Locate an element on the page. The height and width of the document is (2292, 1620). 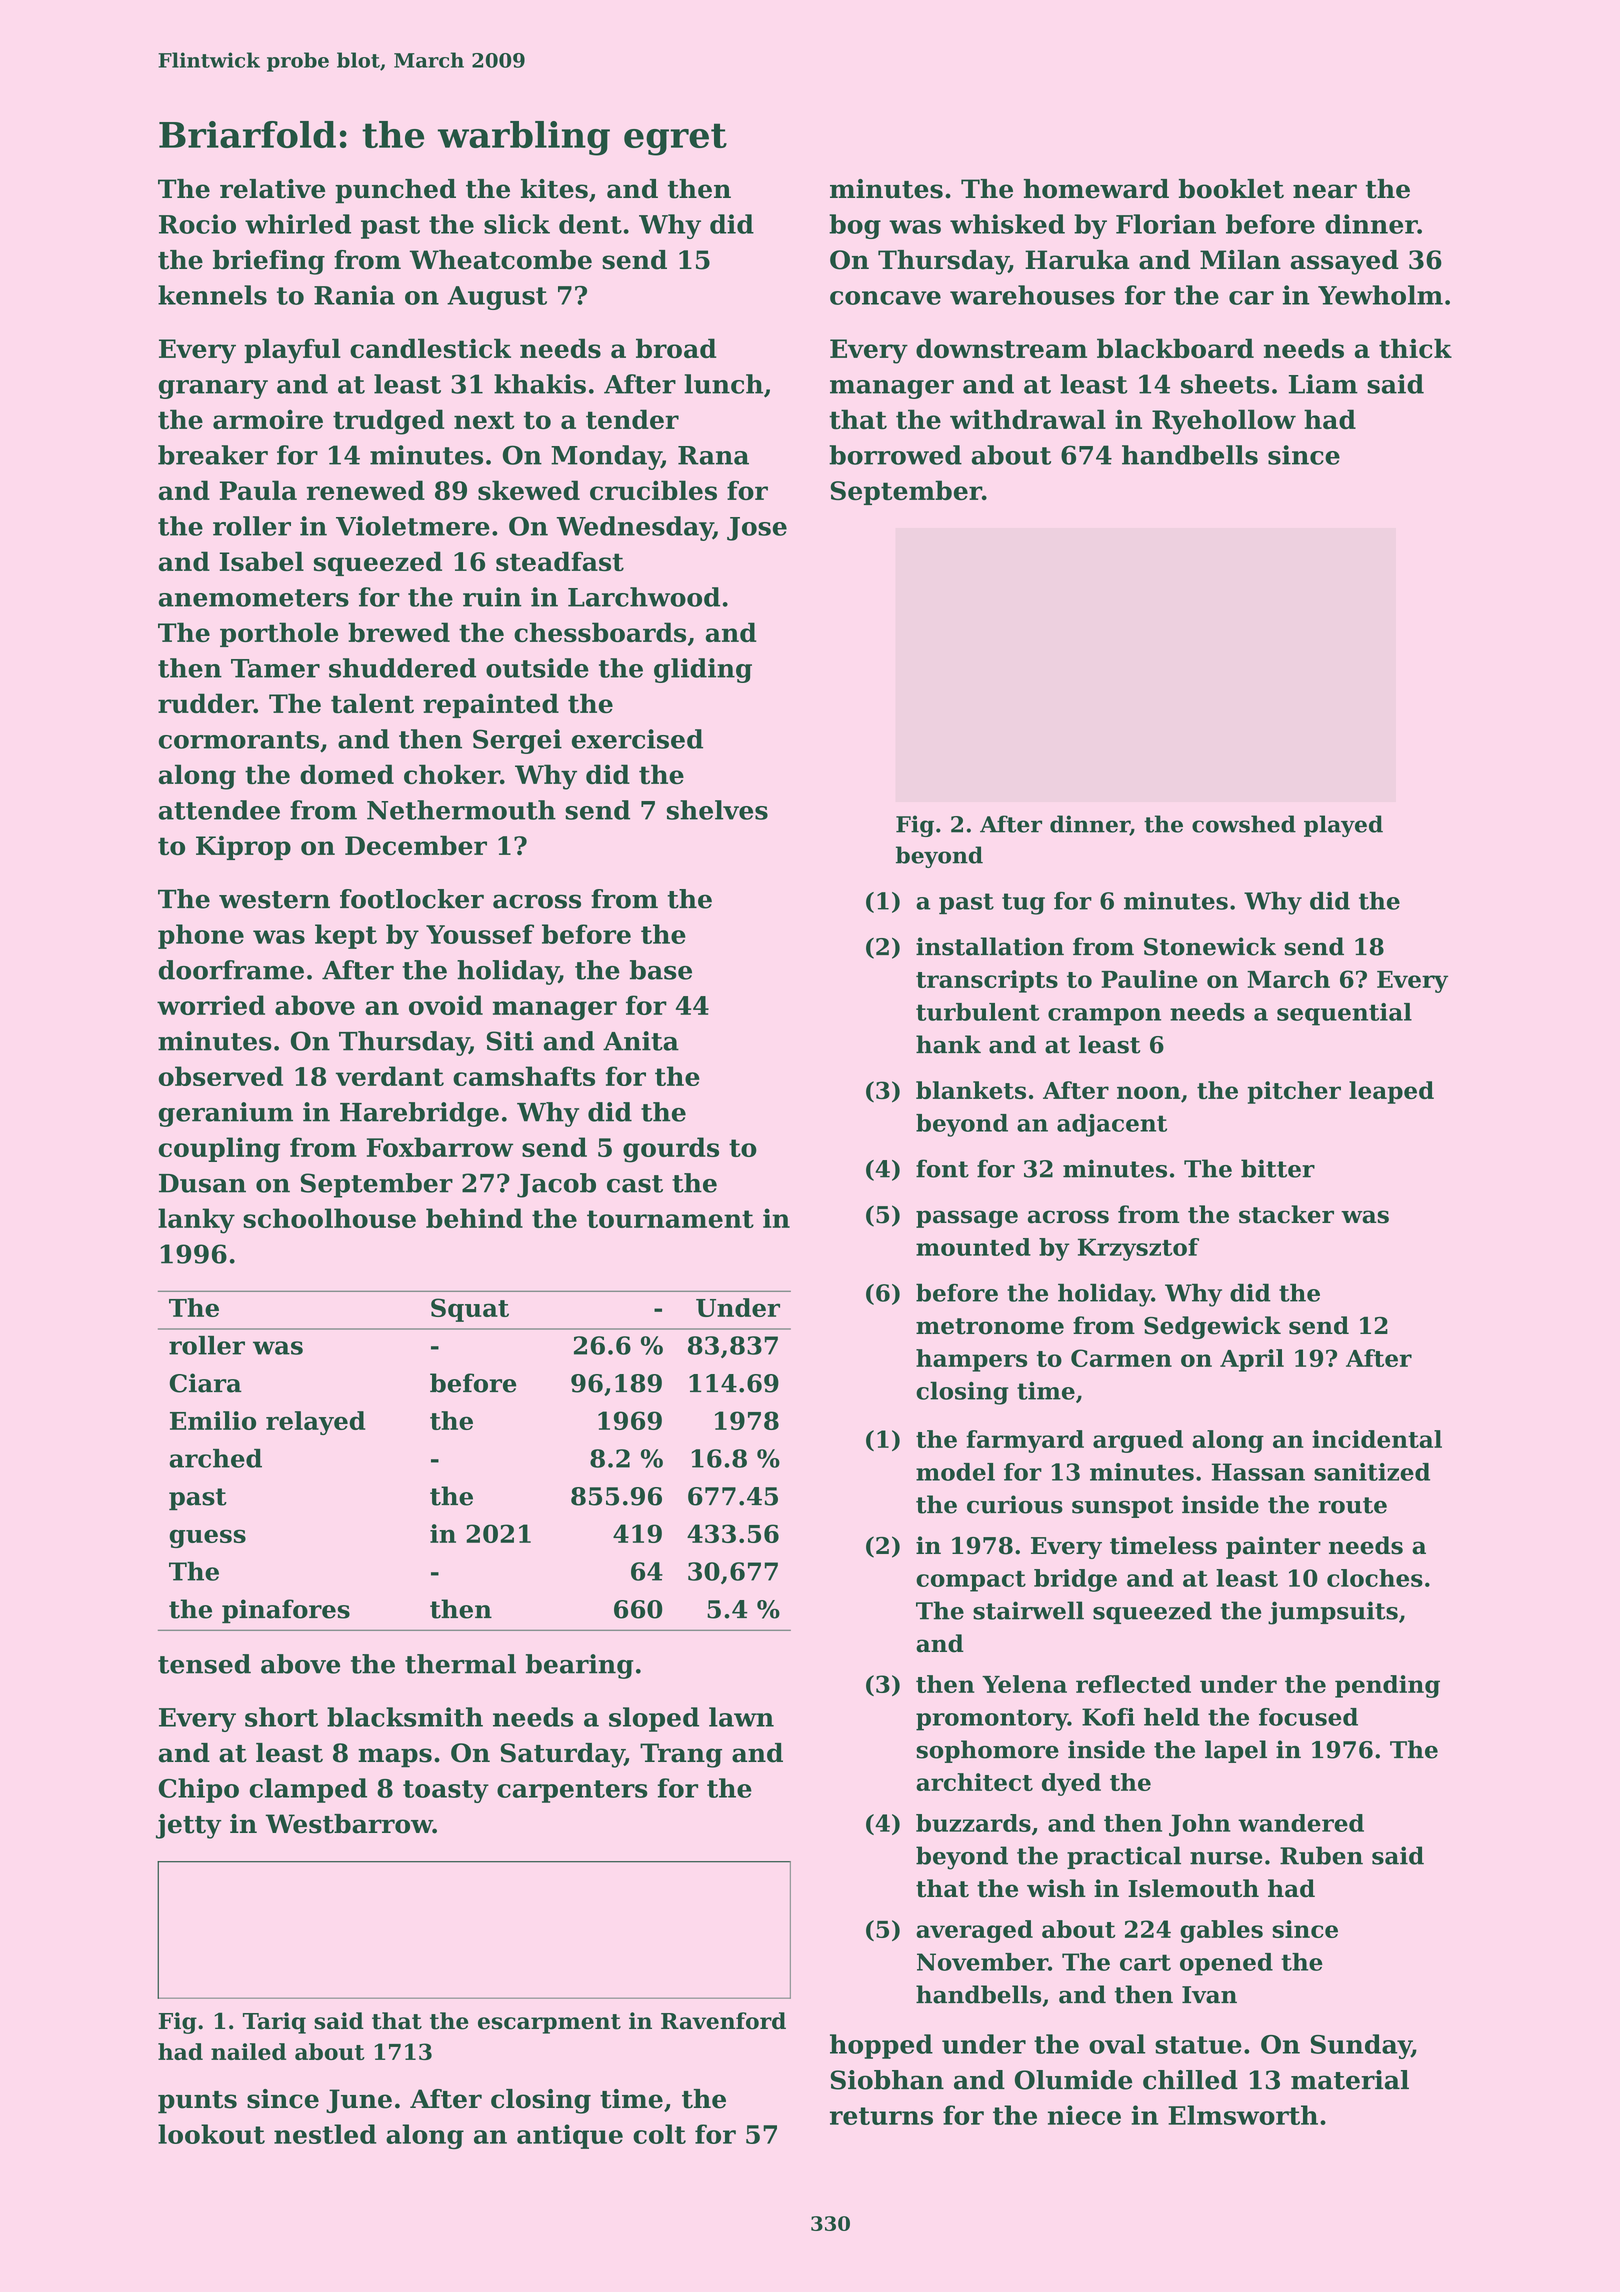
booklet is located at coordinates (1231, 189).
